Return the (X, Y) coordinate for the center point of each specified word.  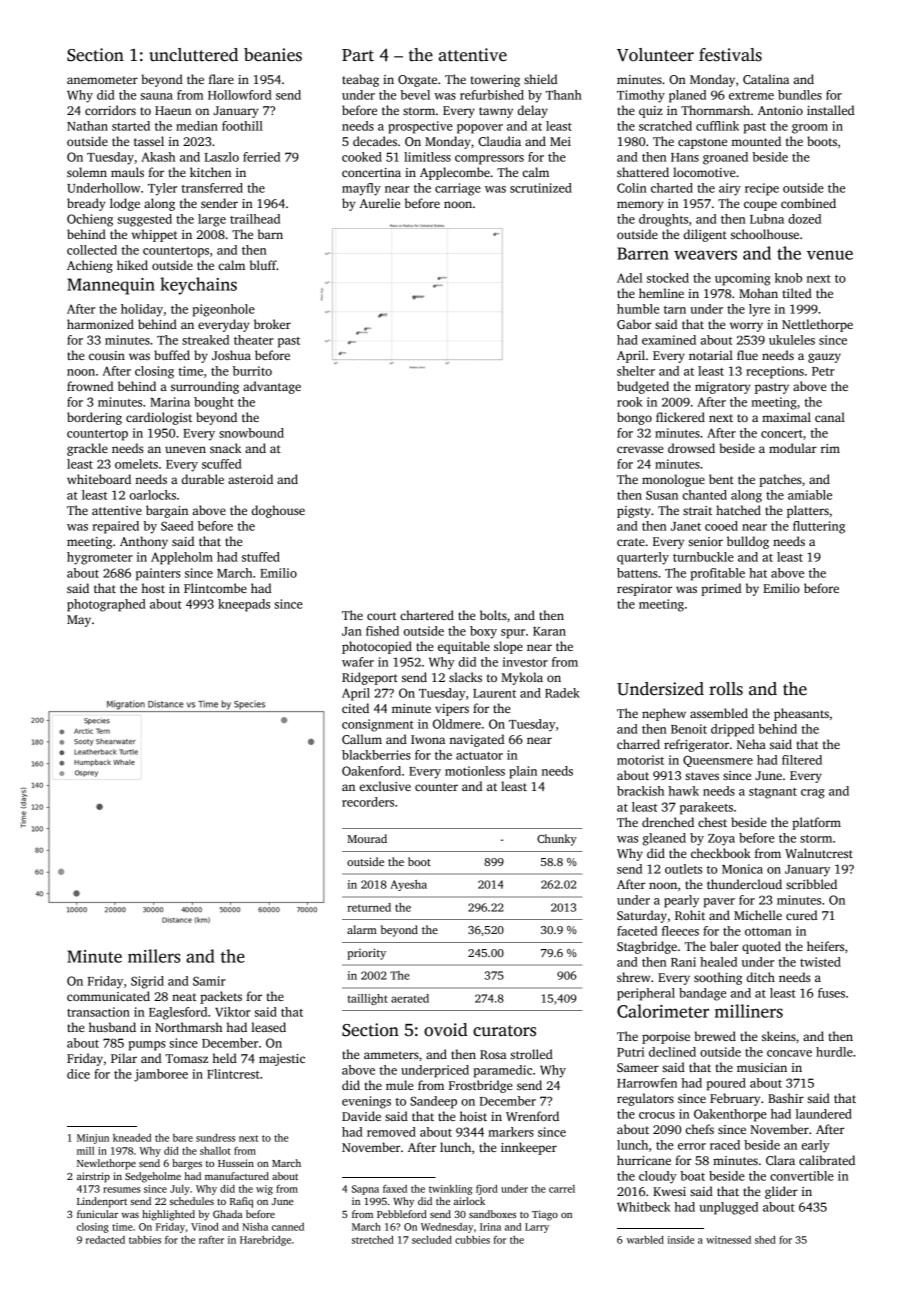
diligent (705, 235)
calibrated (827, 1160)
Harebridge (265, 1241)
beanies (273, 55)
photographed (106, 605)
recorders (368, 802)
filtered (802, 760)
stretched (373, 1240)
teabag (360, 80)
